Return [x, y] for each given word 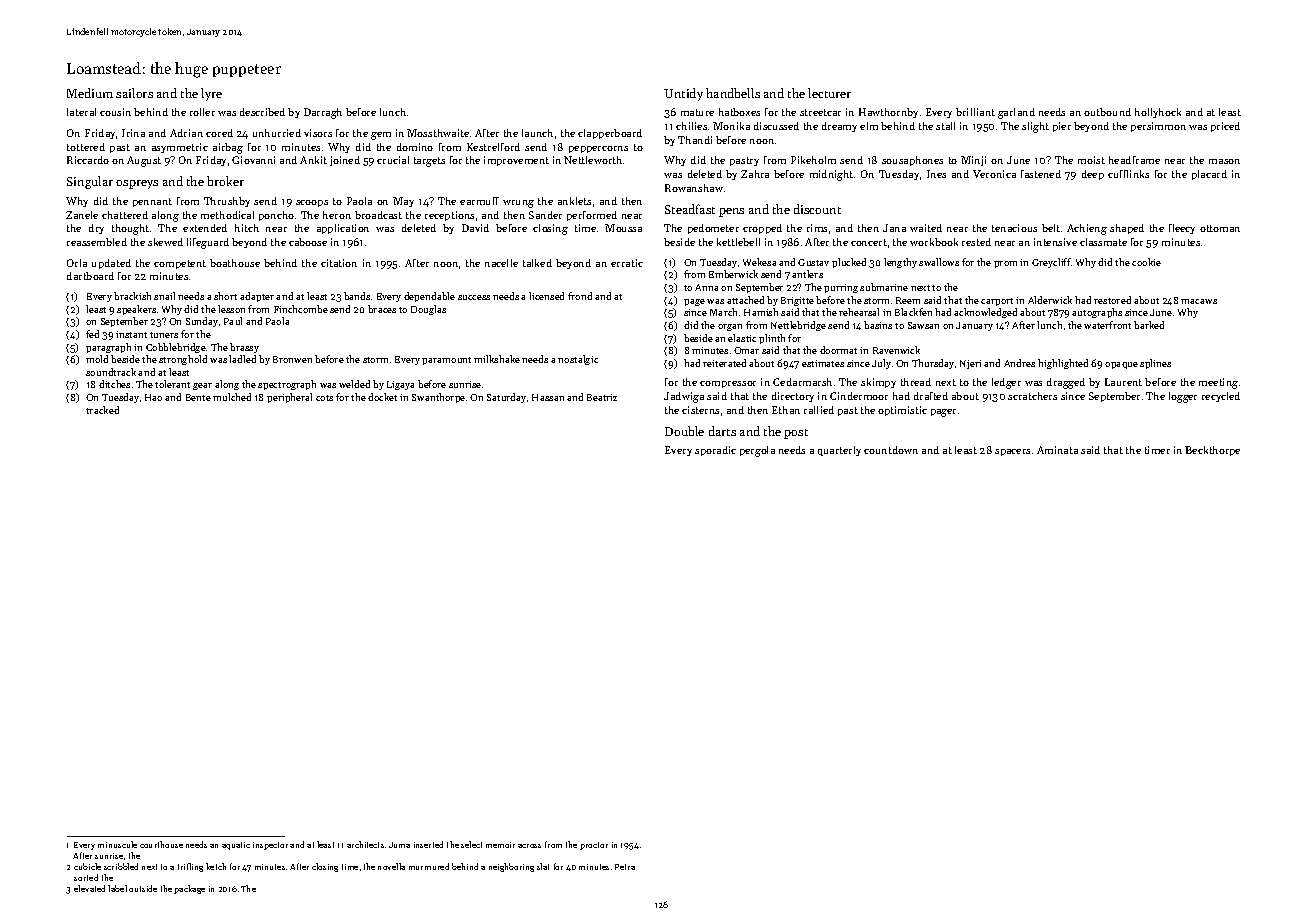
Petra [625, 867]
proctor [594, 846]
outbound [1107, 112]
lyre [211, 94]
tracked [102, 410]
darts [722, 431]
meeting [1218, 383]
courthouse [161, 844]
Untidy [683, 94]
